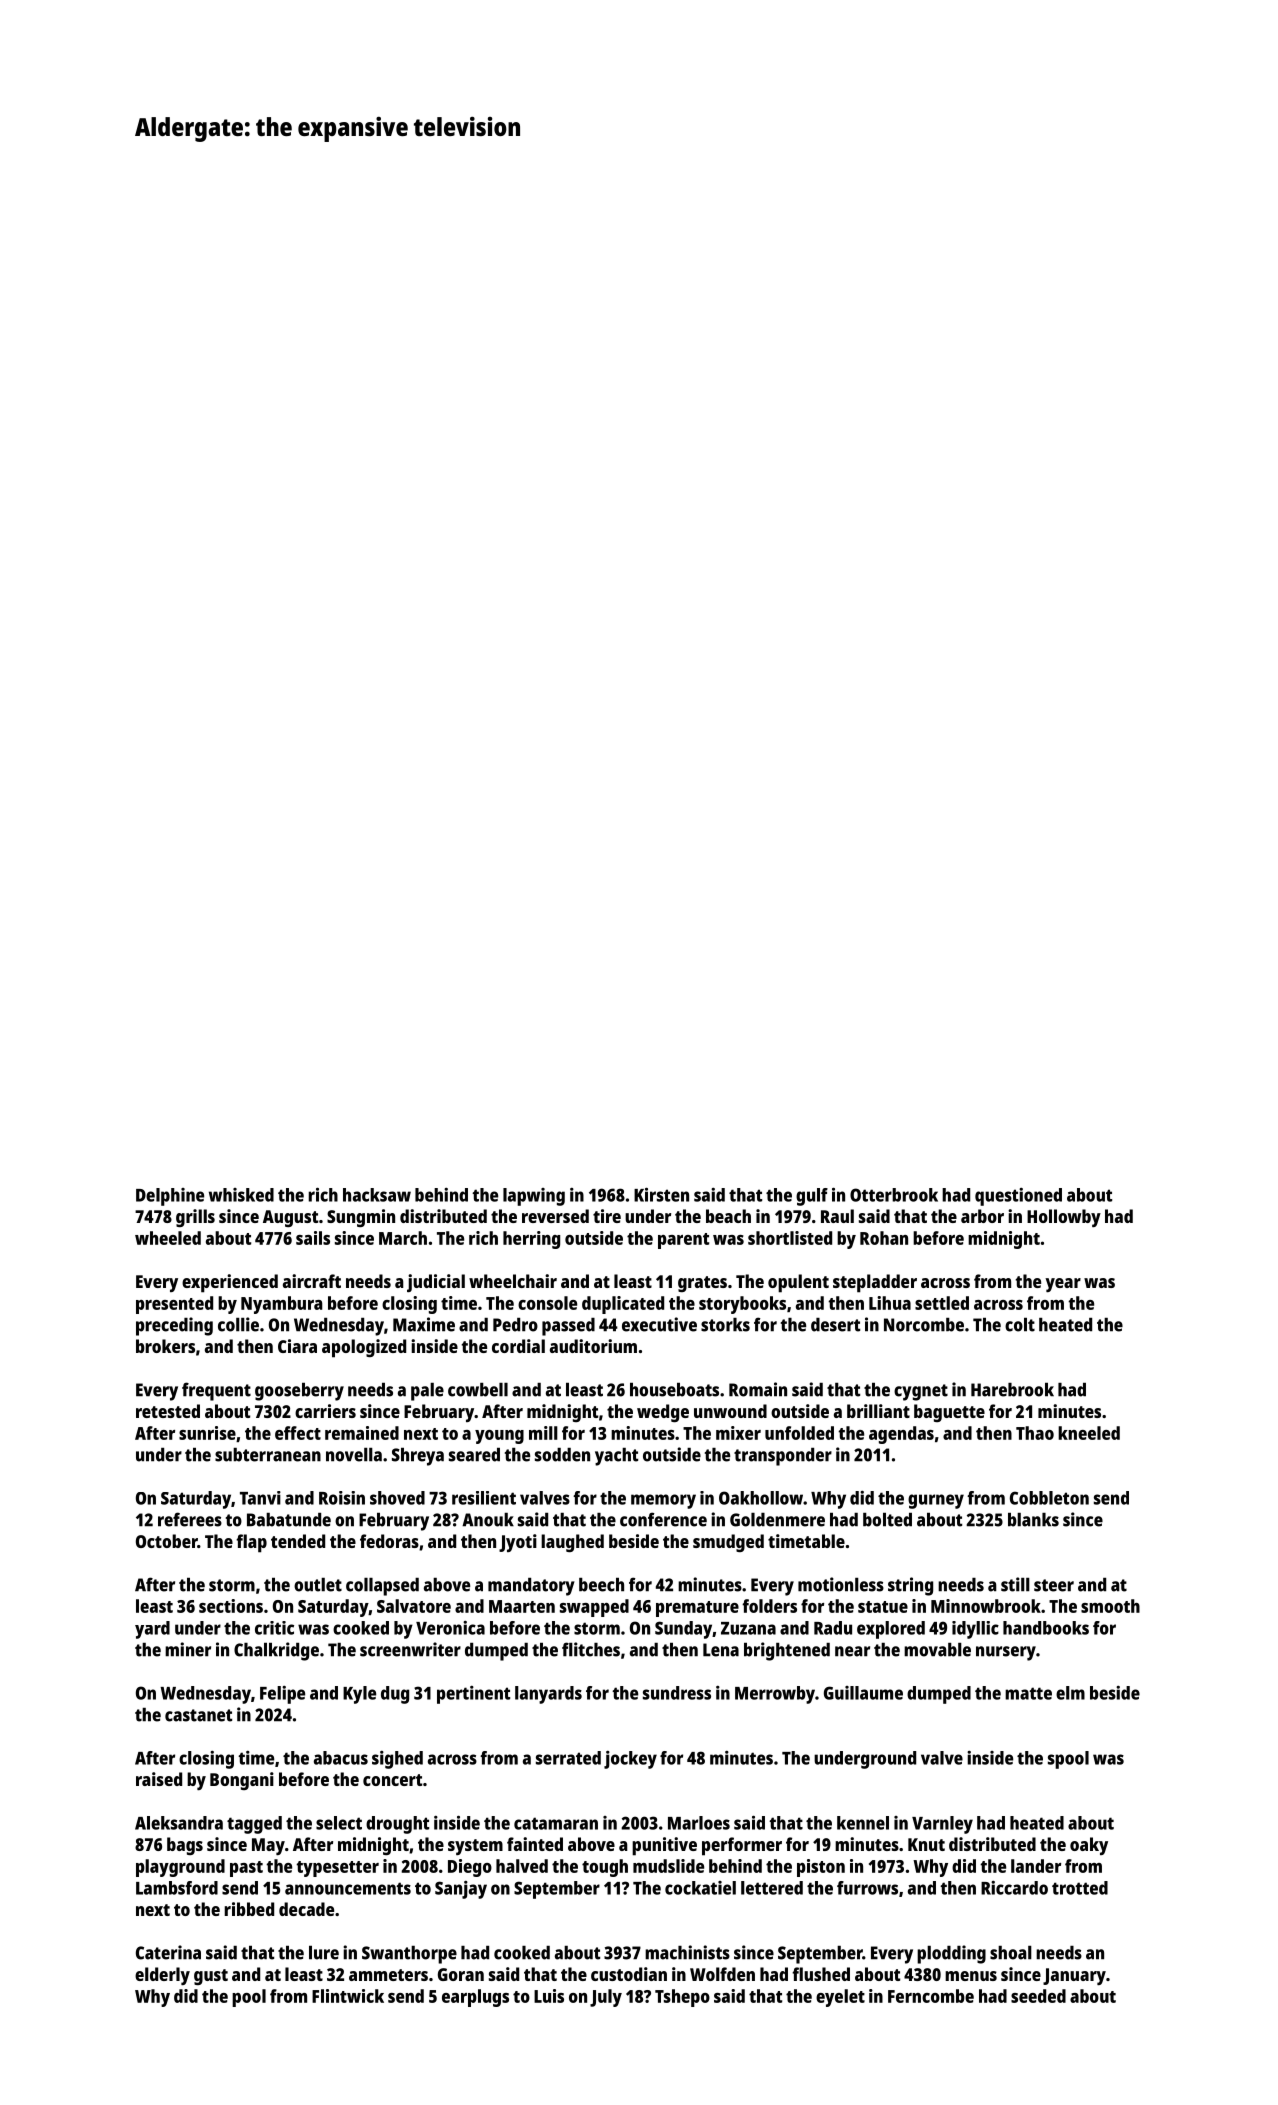  Describe the element at coordinates (1020, 1325) in the screenshot. I see `colt` at that location.
